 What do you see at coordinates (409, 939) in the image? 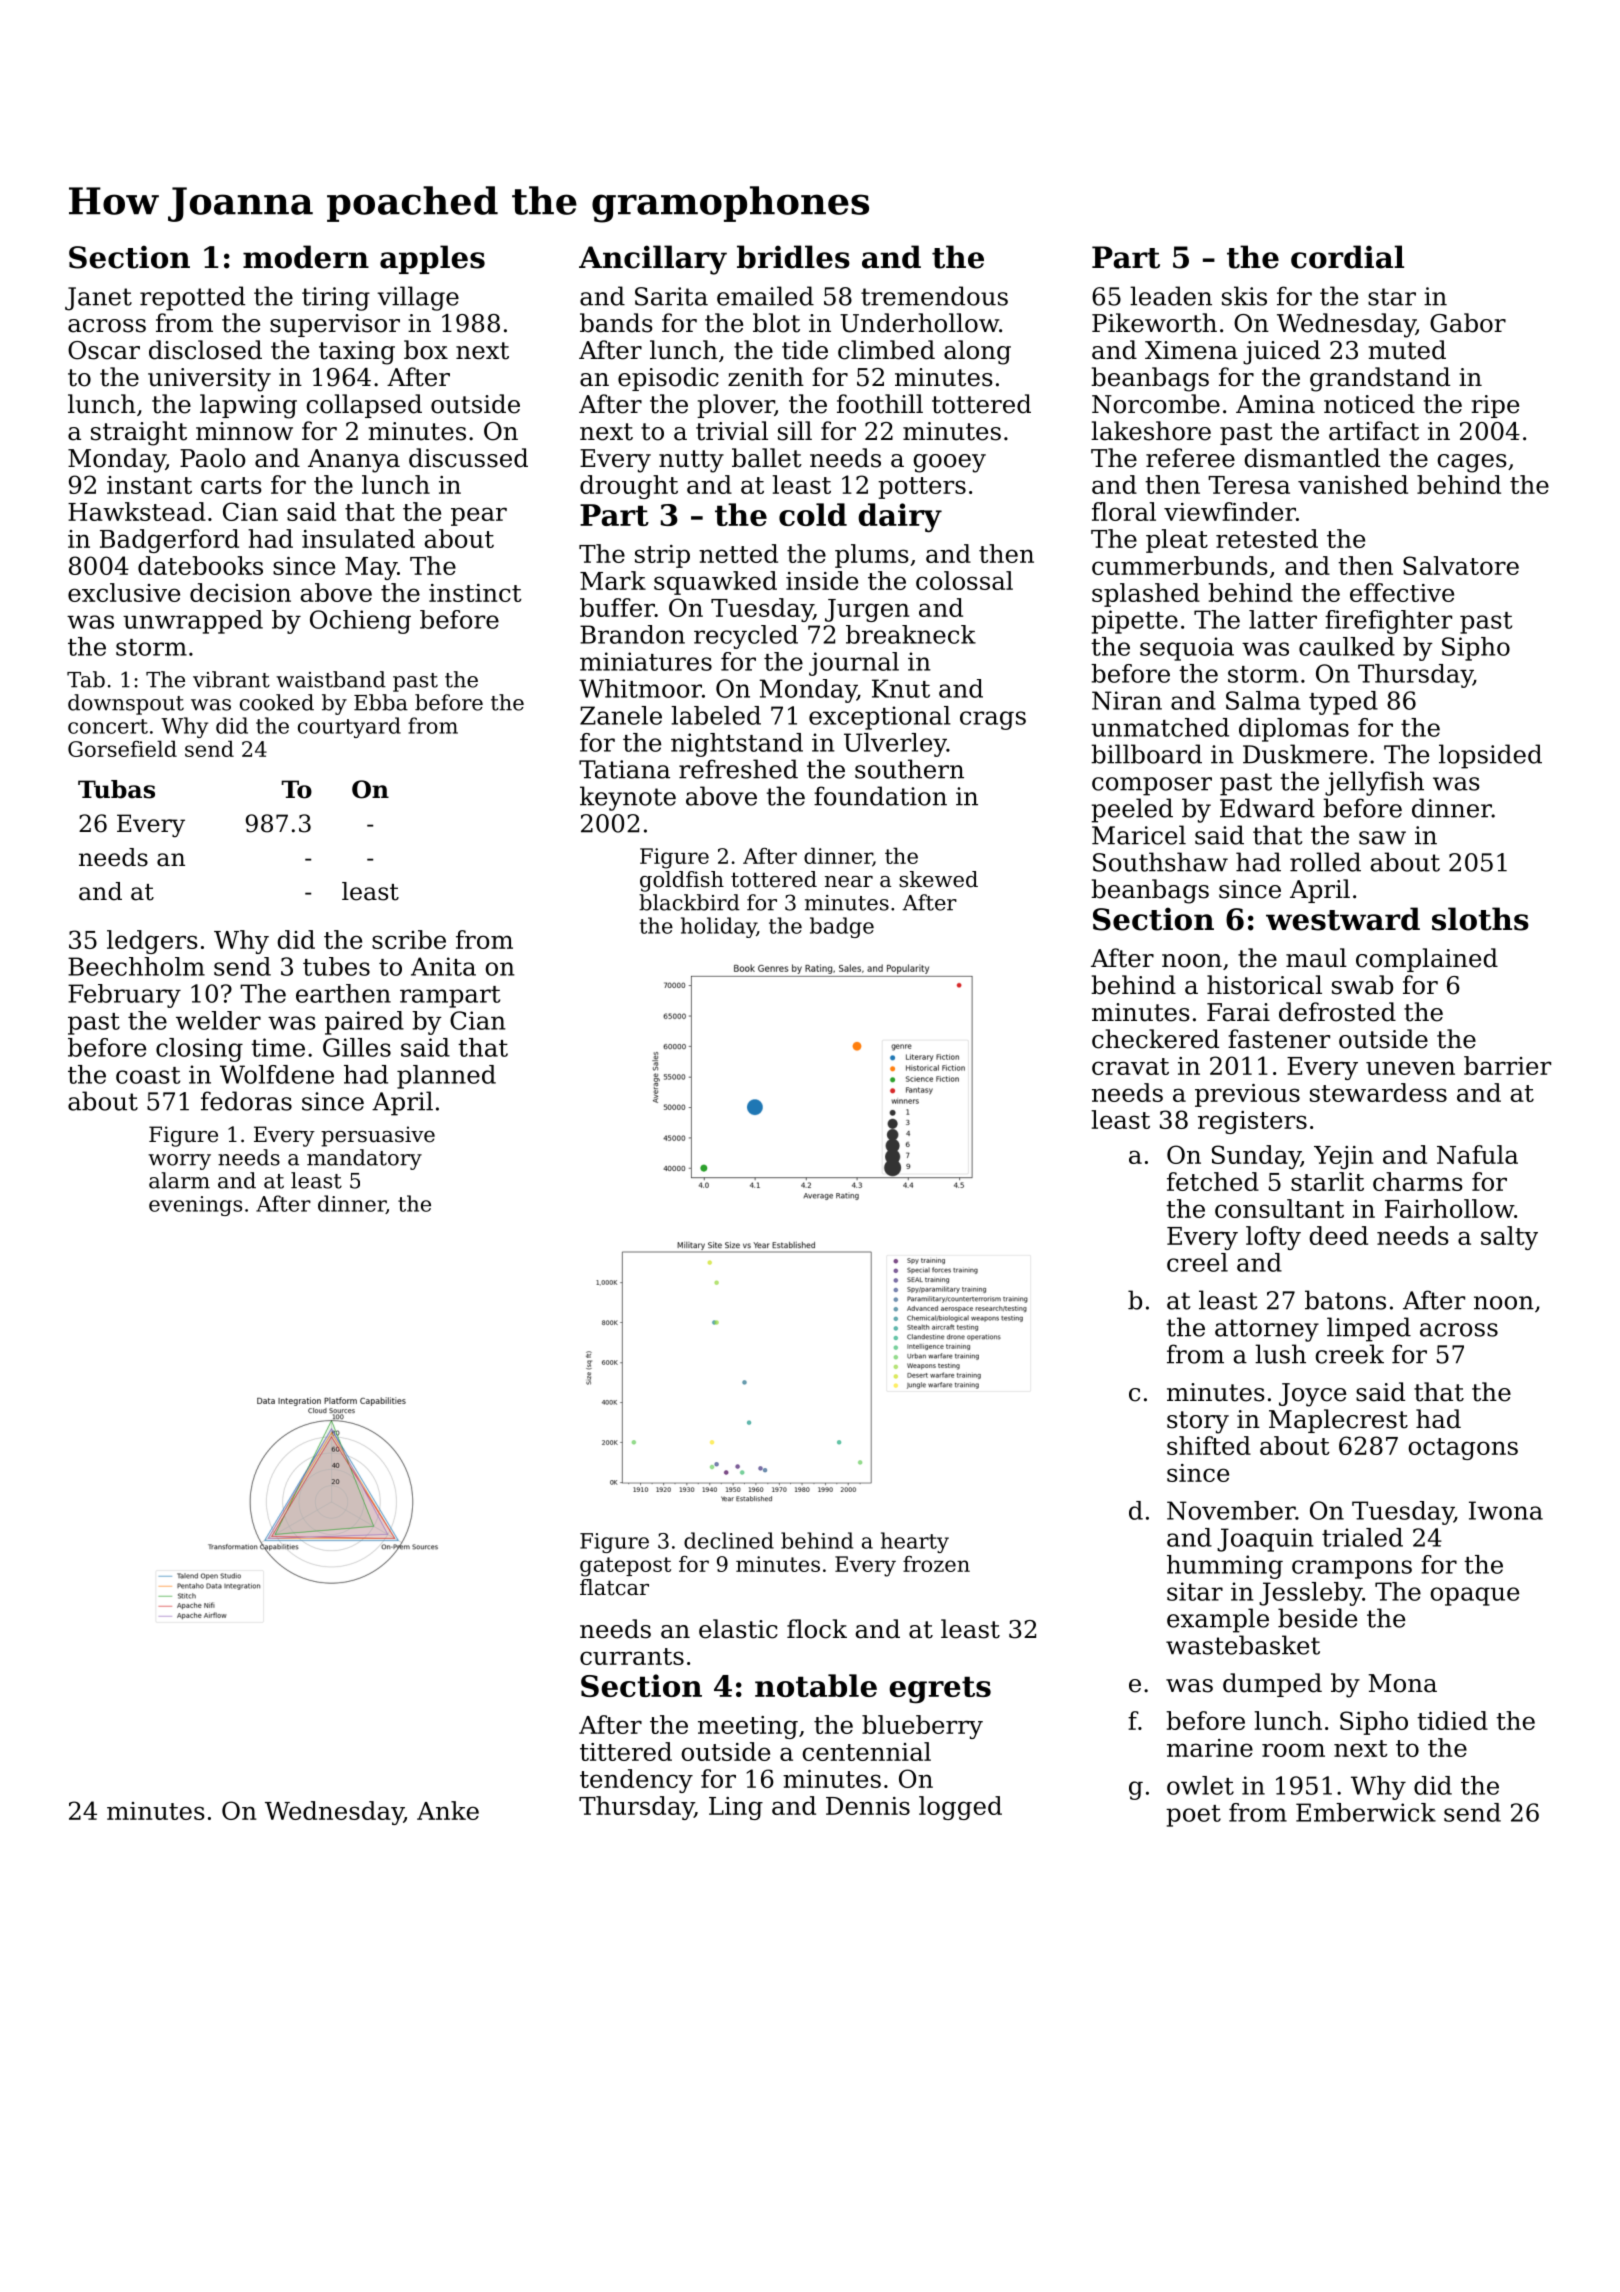
I see `scribe` at bounding box center [409, 939].
